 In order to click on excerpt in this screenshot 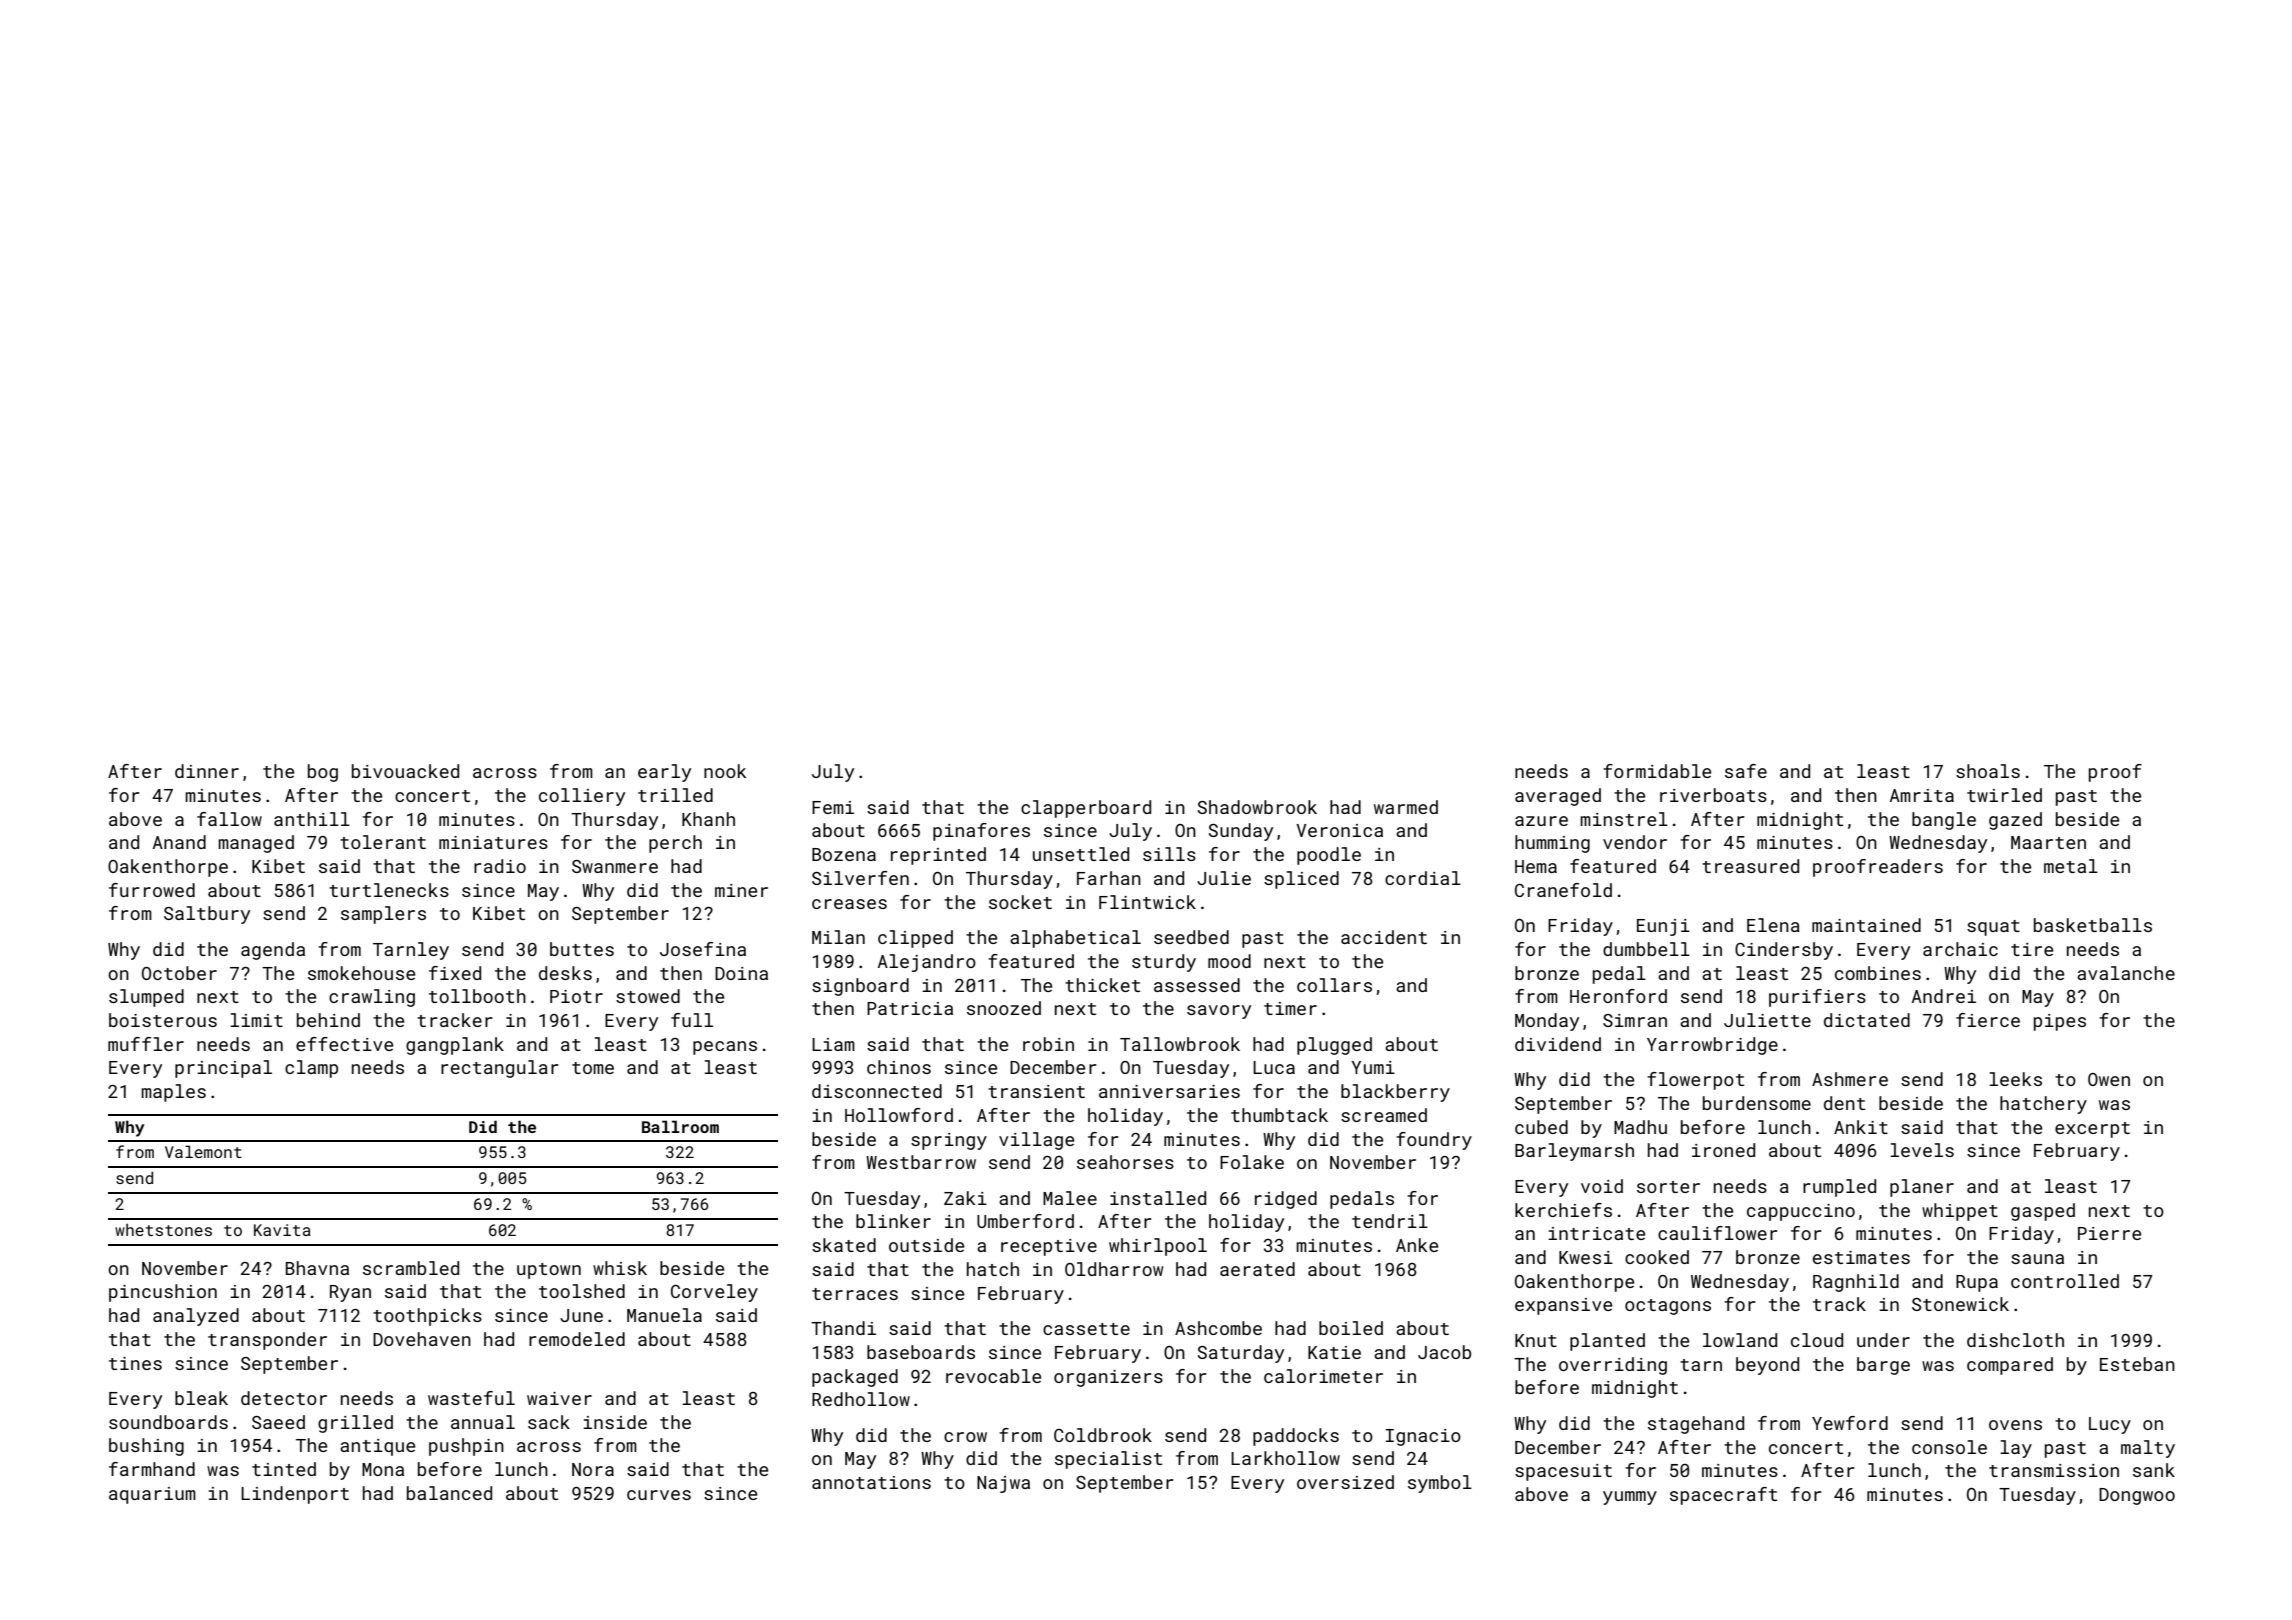, I will do `click(2092, 1130)`.
